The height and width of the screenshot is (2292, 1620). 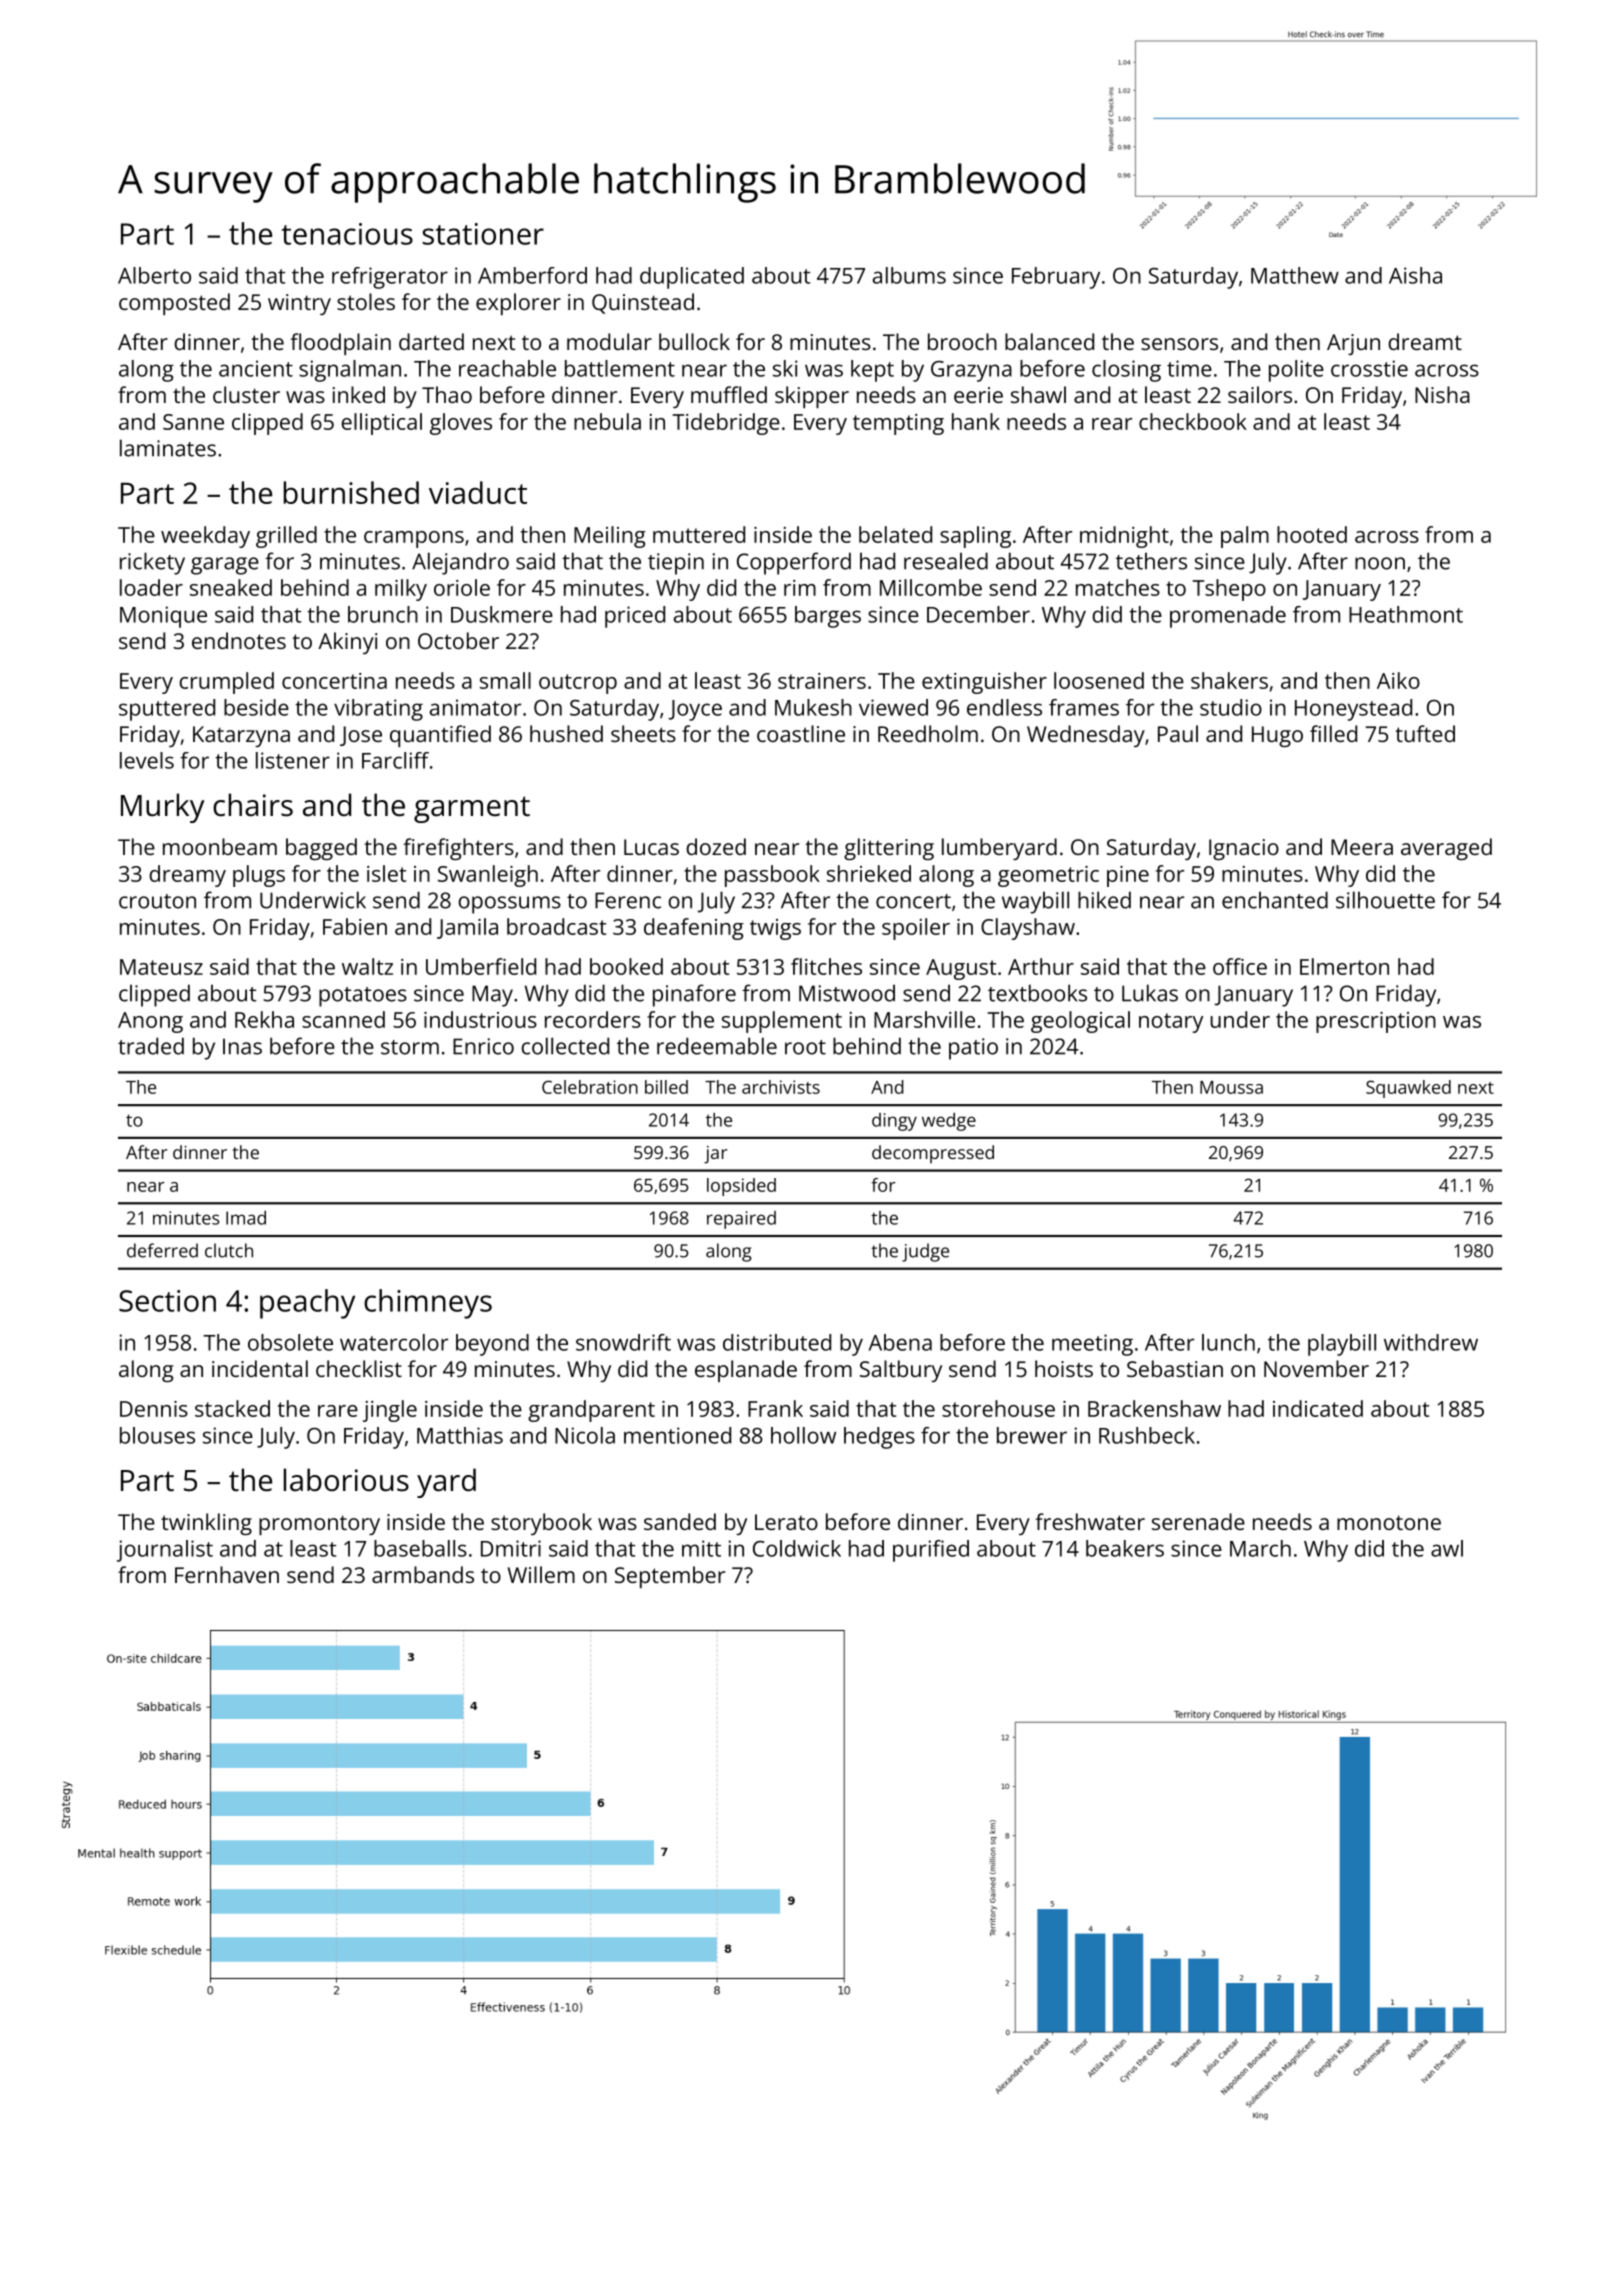 What do you see at coordinates (1446, 849) in the screenshot?
I see `averaged` at bounding box center [1446, 849].
